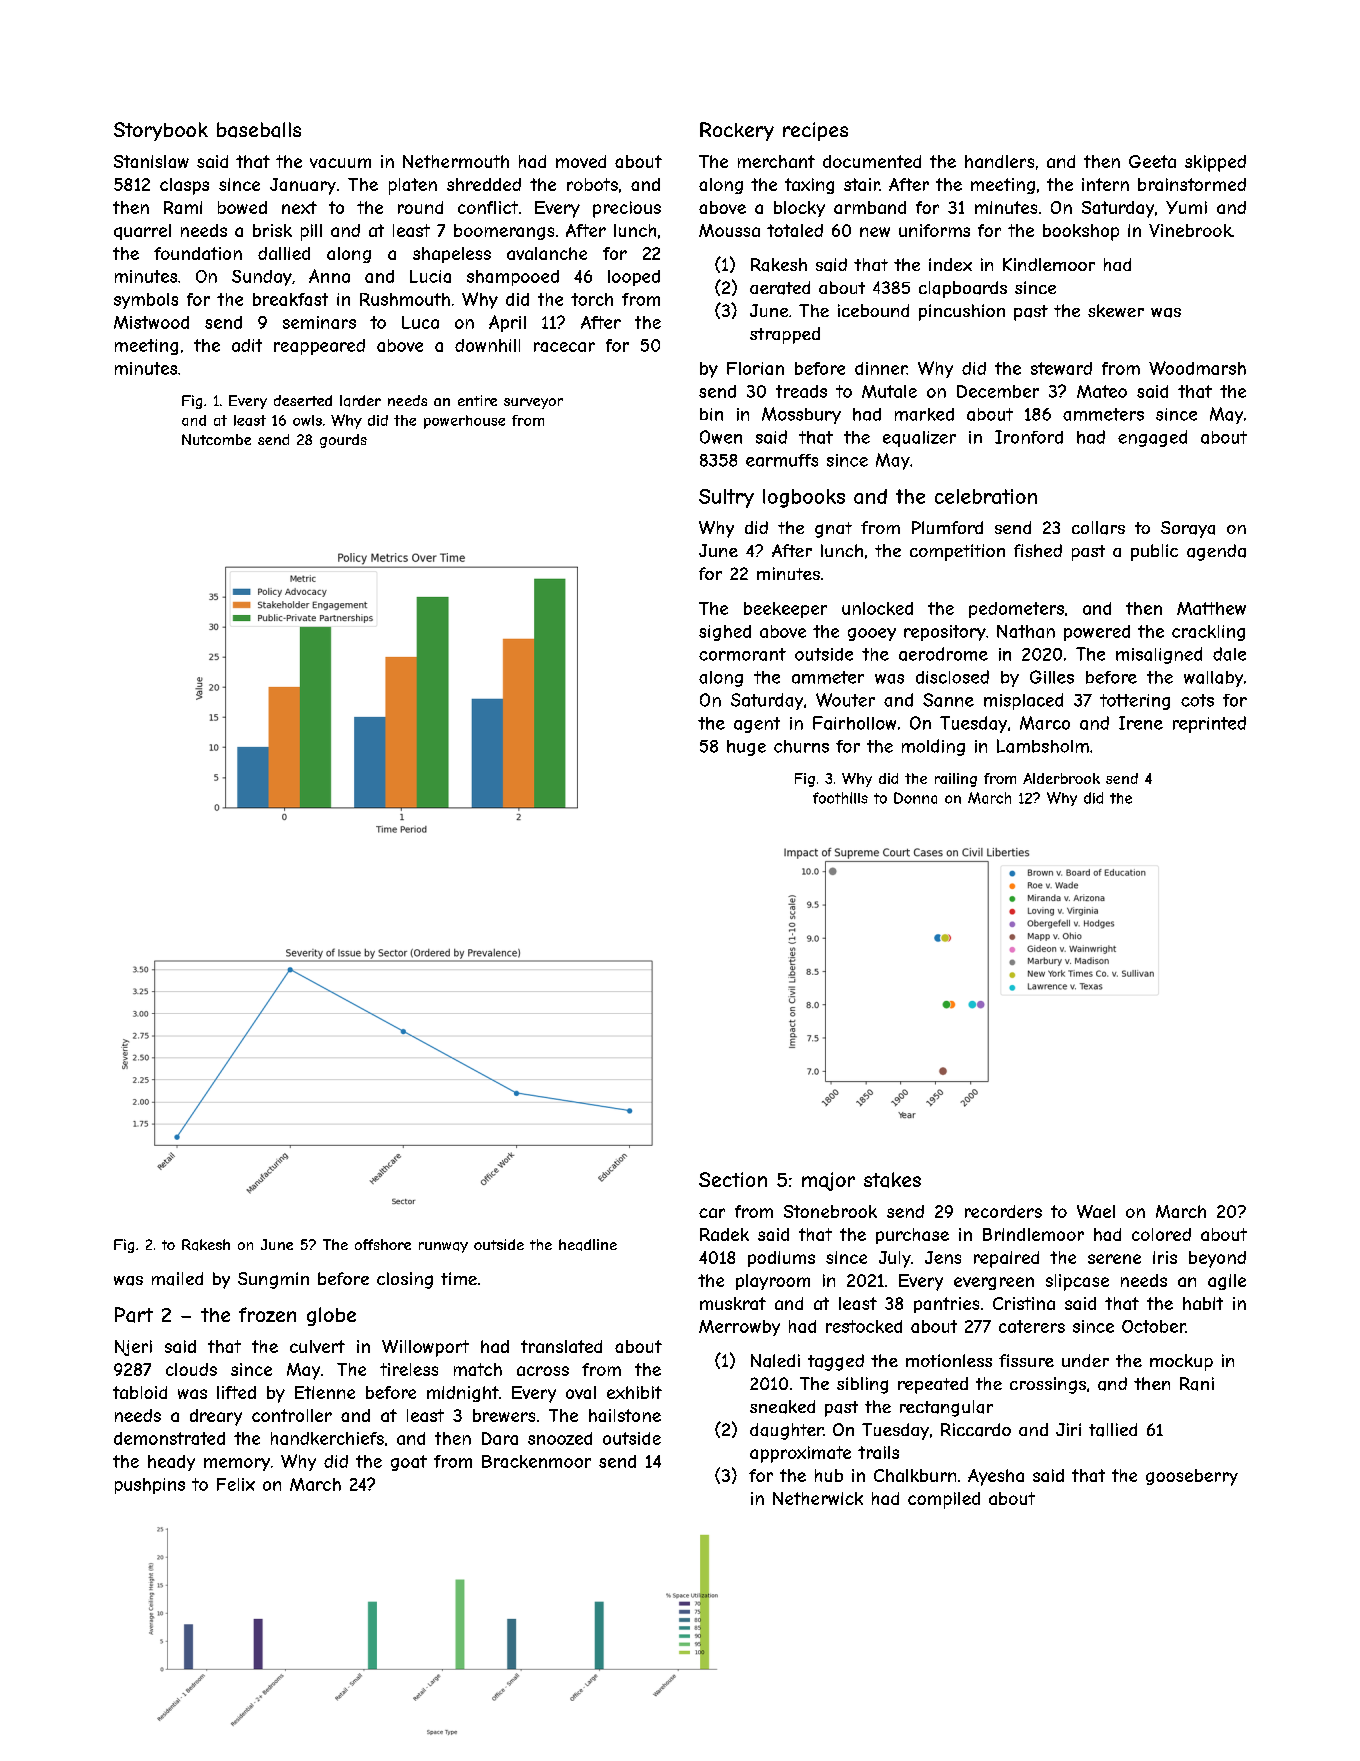 This page has height=1761, width=1360. Describe the element at coordinates (236, 1484) in the page. I see `Felix` at that location.
